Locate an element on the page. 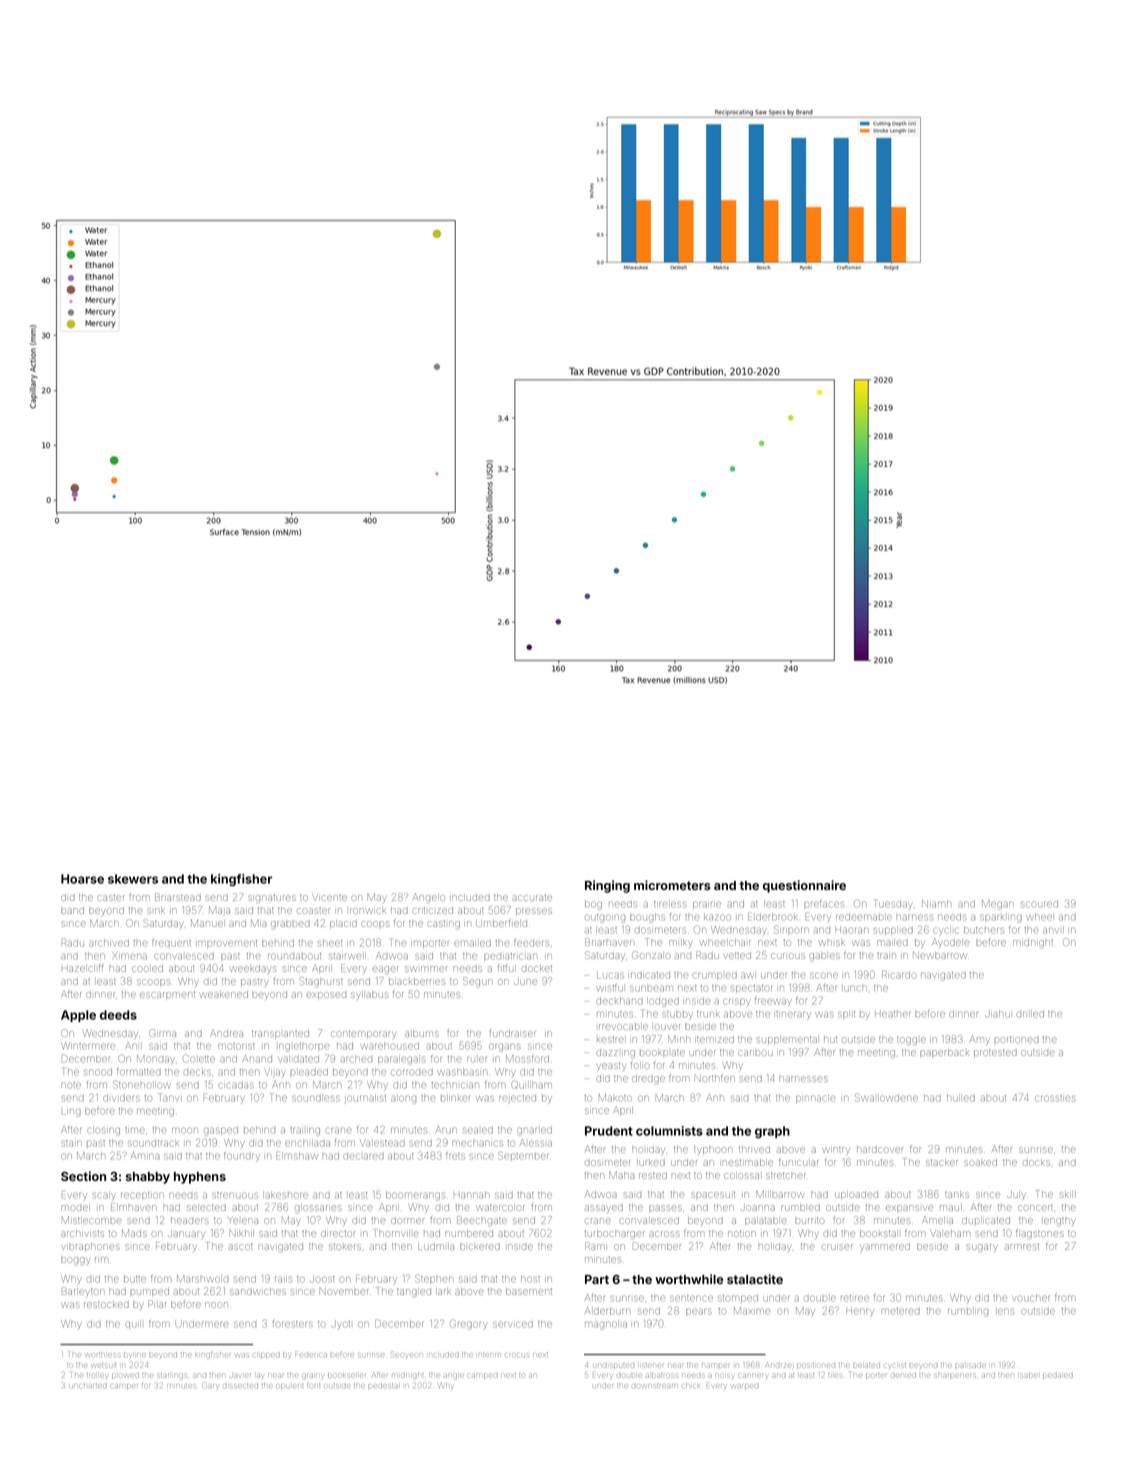  caster is located at coordinates (111, 897).
